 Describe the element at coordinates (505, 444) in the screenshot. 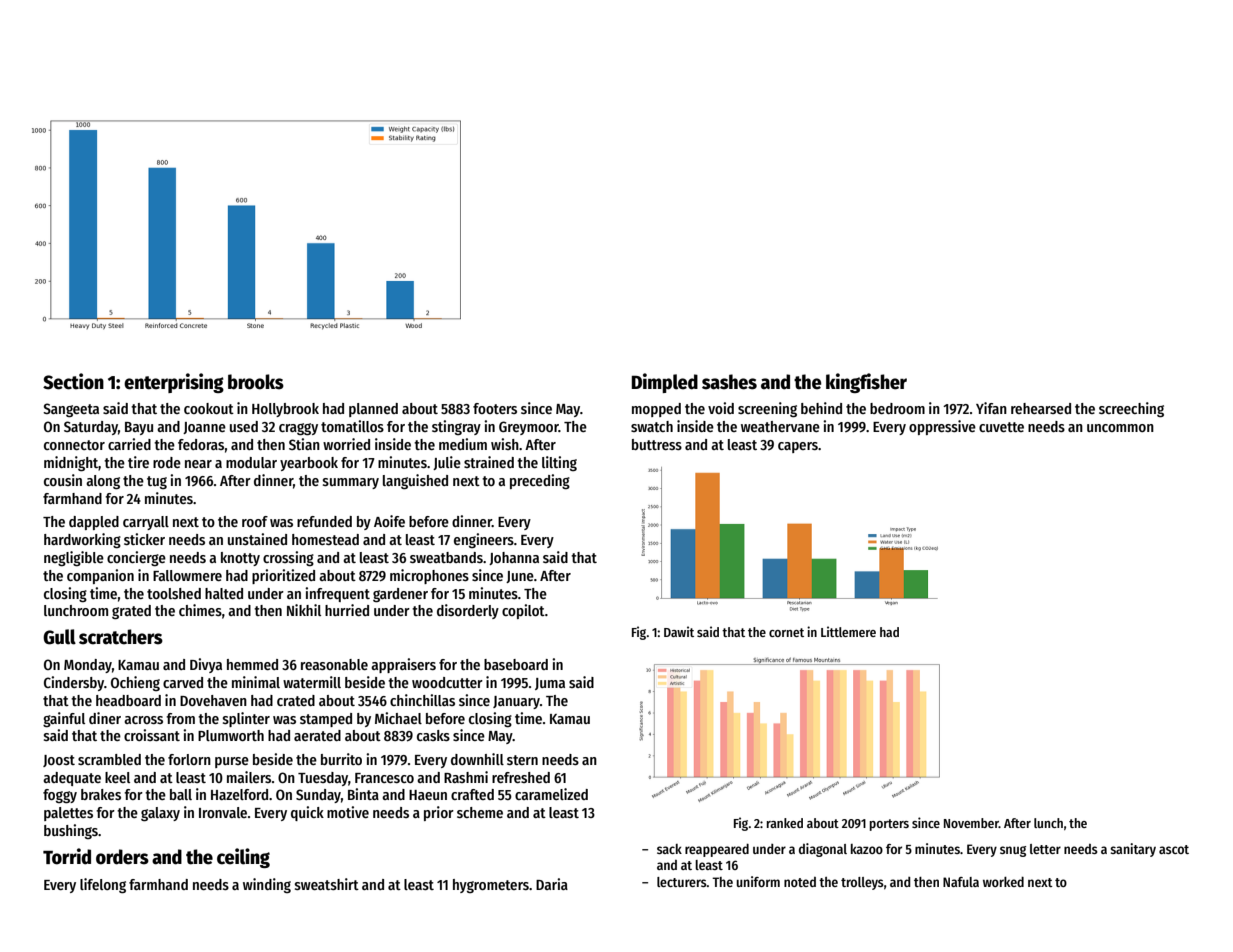

I see `wish` at that location.
